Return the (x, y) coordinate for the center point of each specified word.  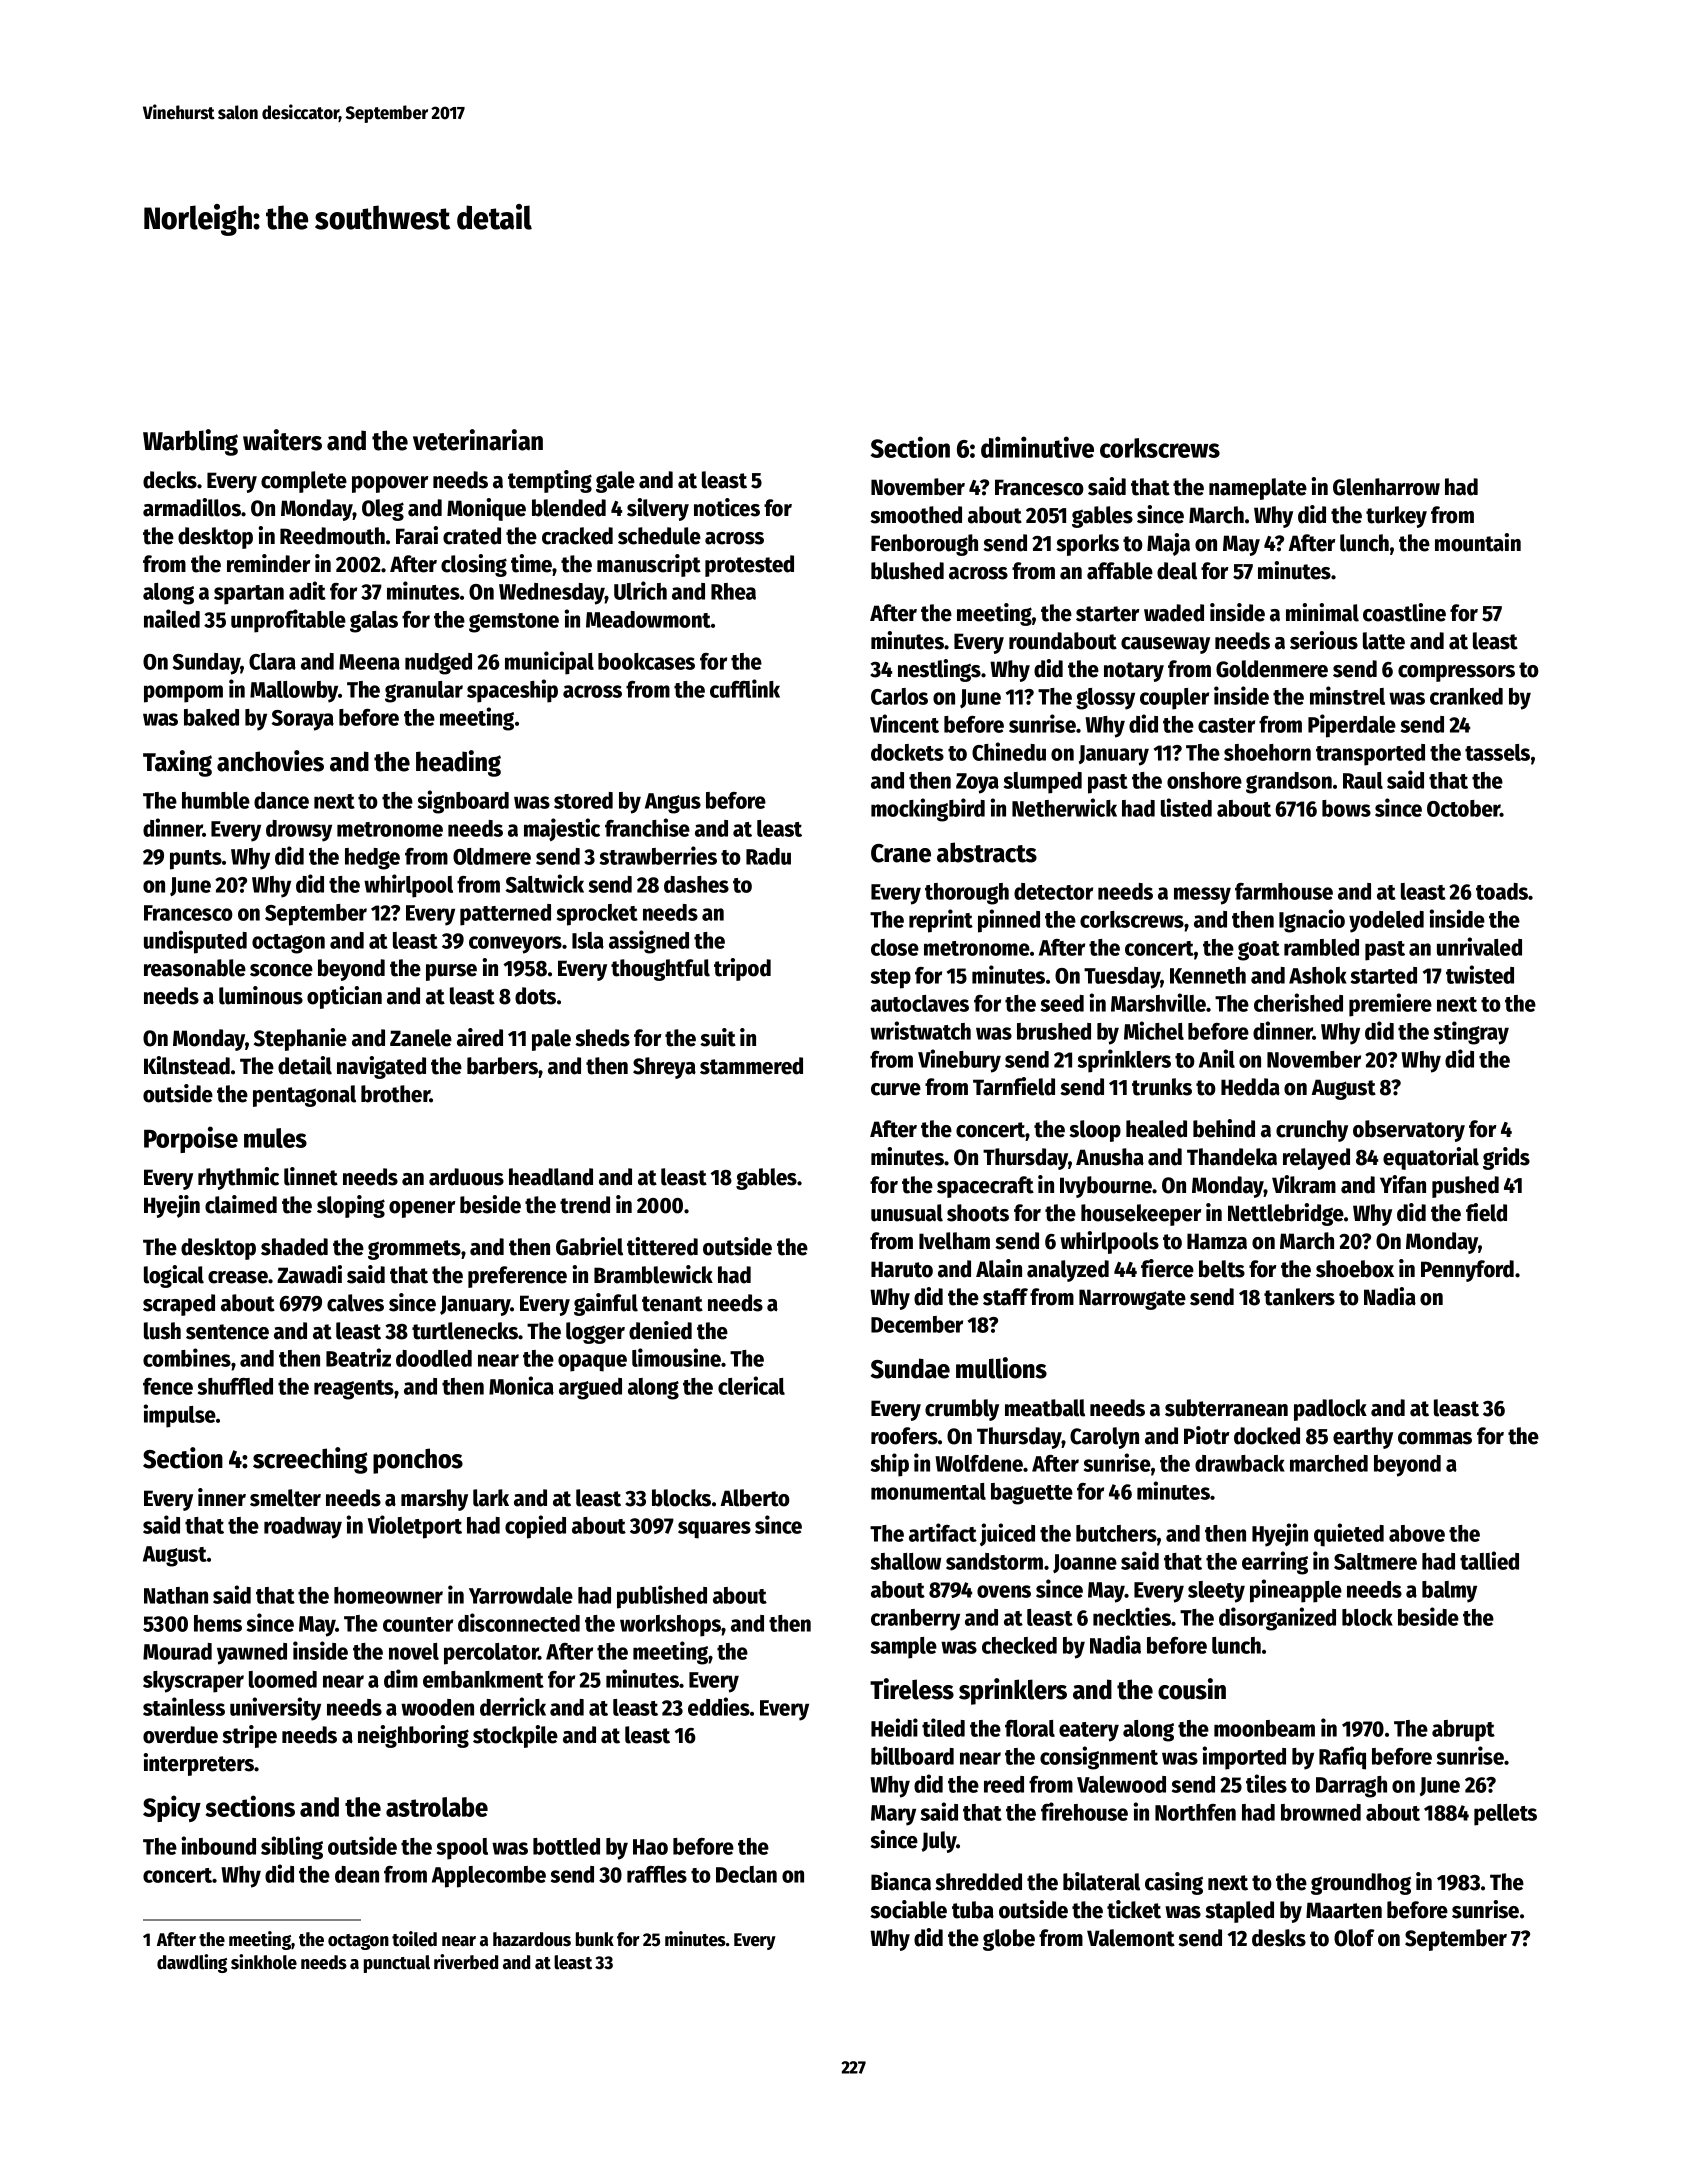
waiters (282, 440)
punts (196, 860)
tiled (943, 1727)
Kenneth (1208, 975)
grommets (414, 1250)
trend (585, 1205)
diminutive (1037, 447)
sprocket (597, 915)
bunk (595, 1939)
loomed (283, 1679)
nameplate (1258, 489)
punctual (397, 1964)
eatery (1089, 1732)
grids (1506, 1158)
